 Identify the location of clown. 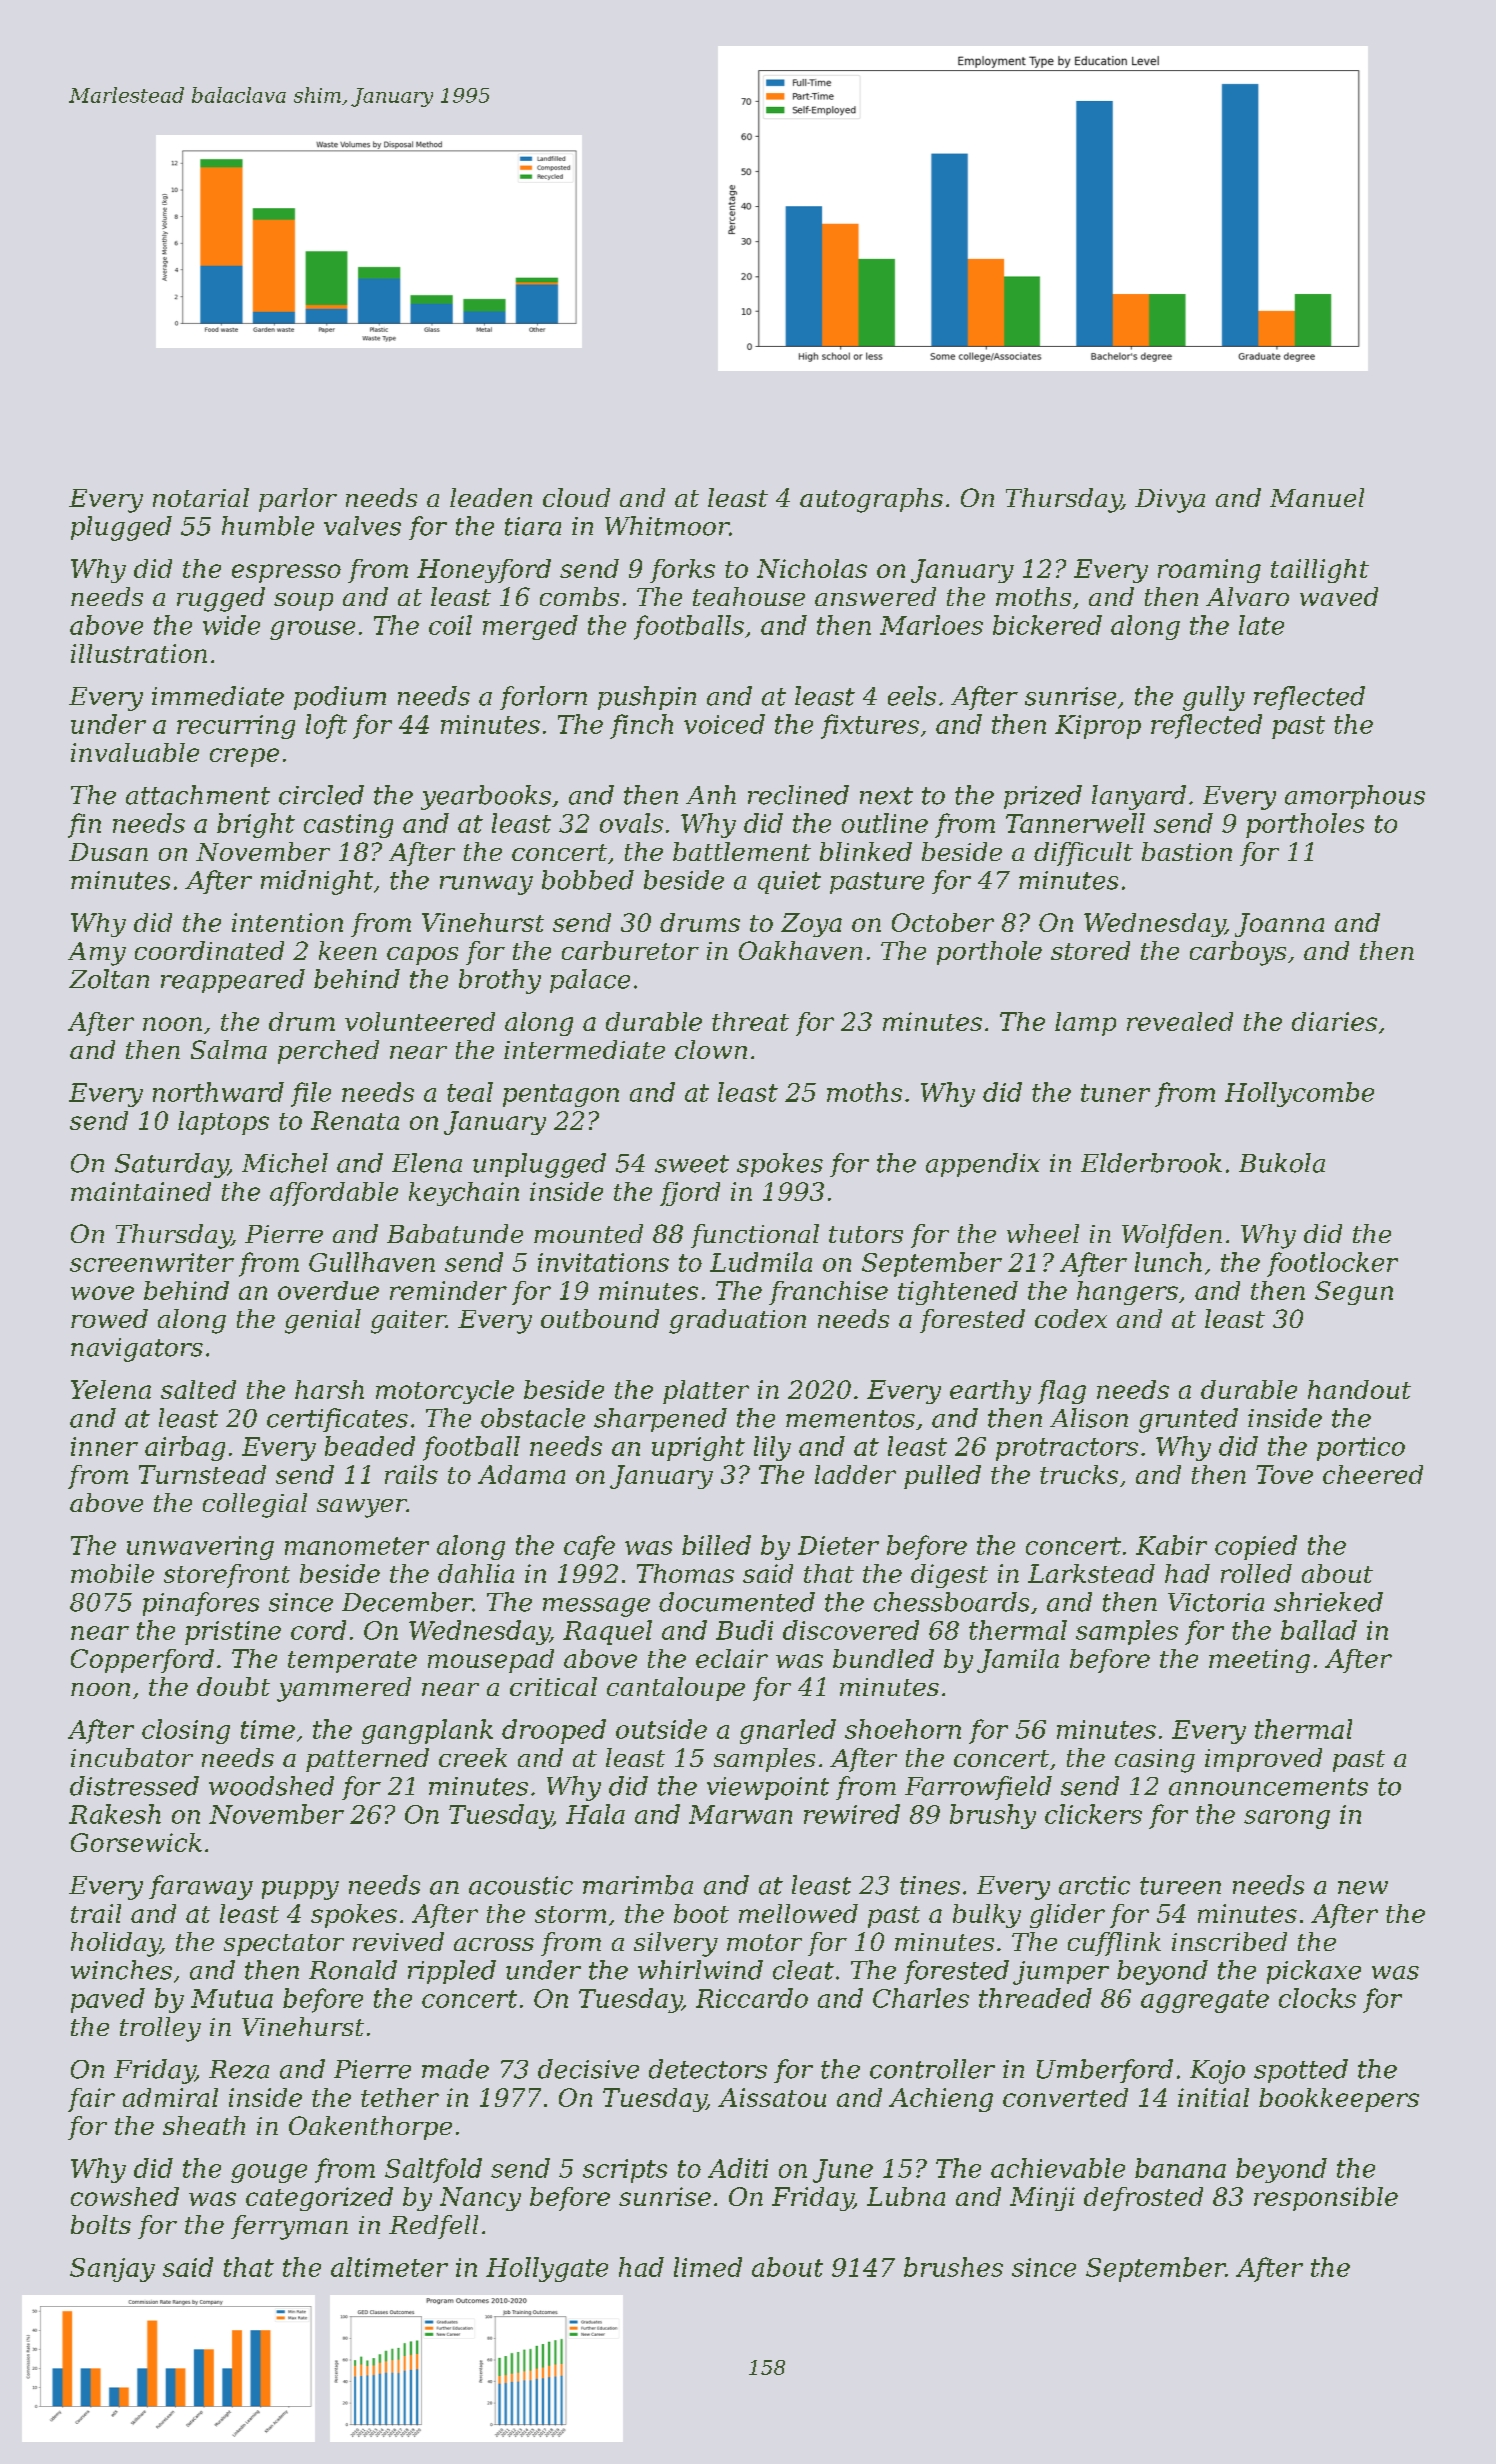
(711, 1049).
